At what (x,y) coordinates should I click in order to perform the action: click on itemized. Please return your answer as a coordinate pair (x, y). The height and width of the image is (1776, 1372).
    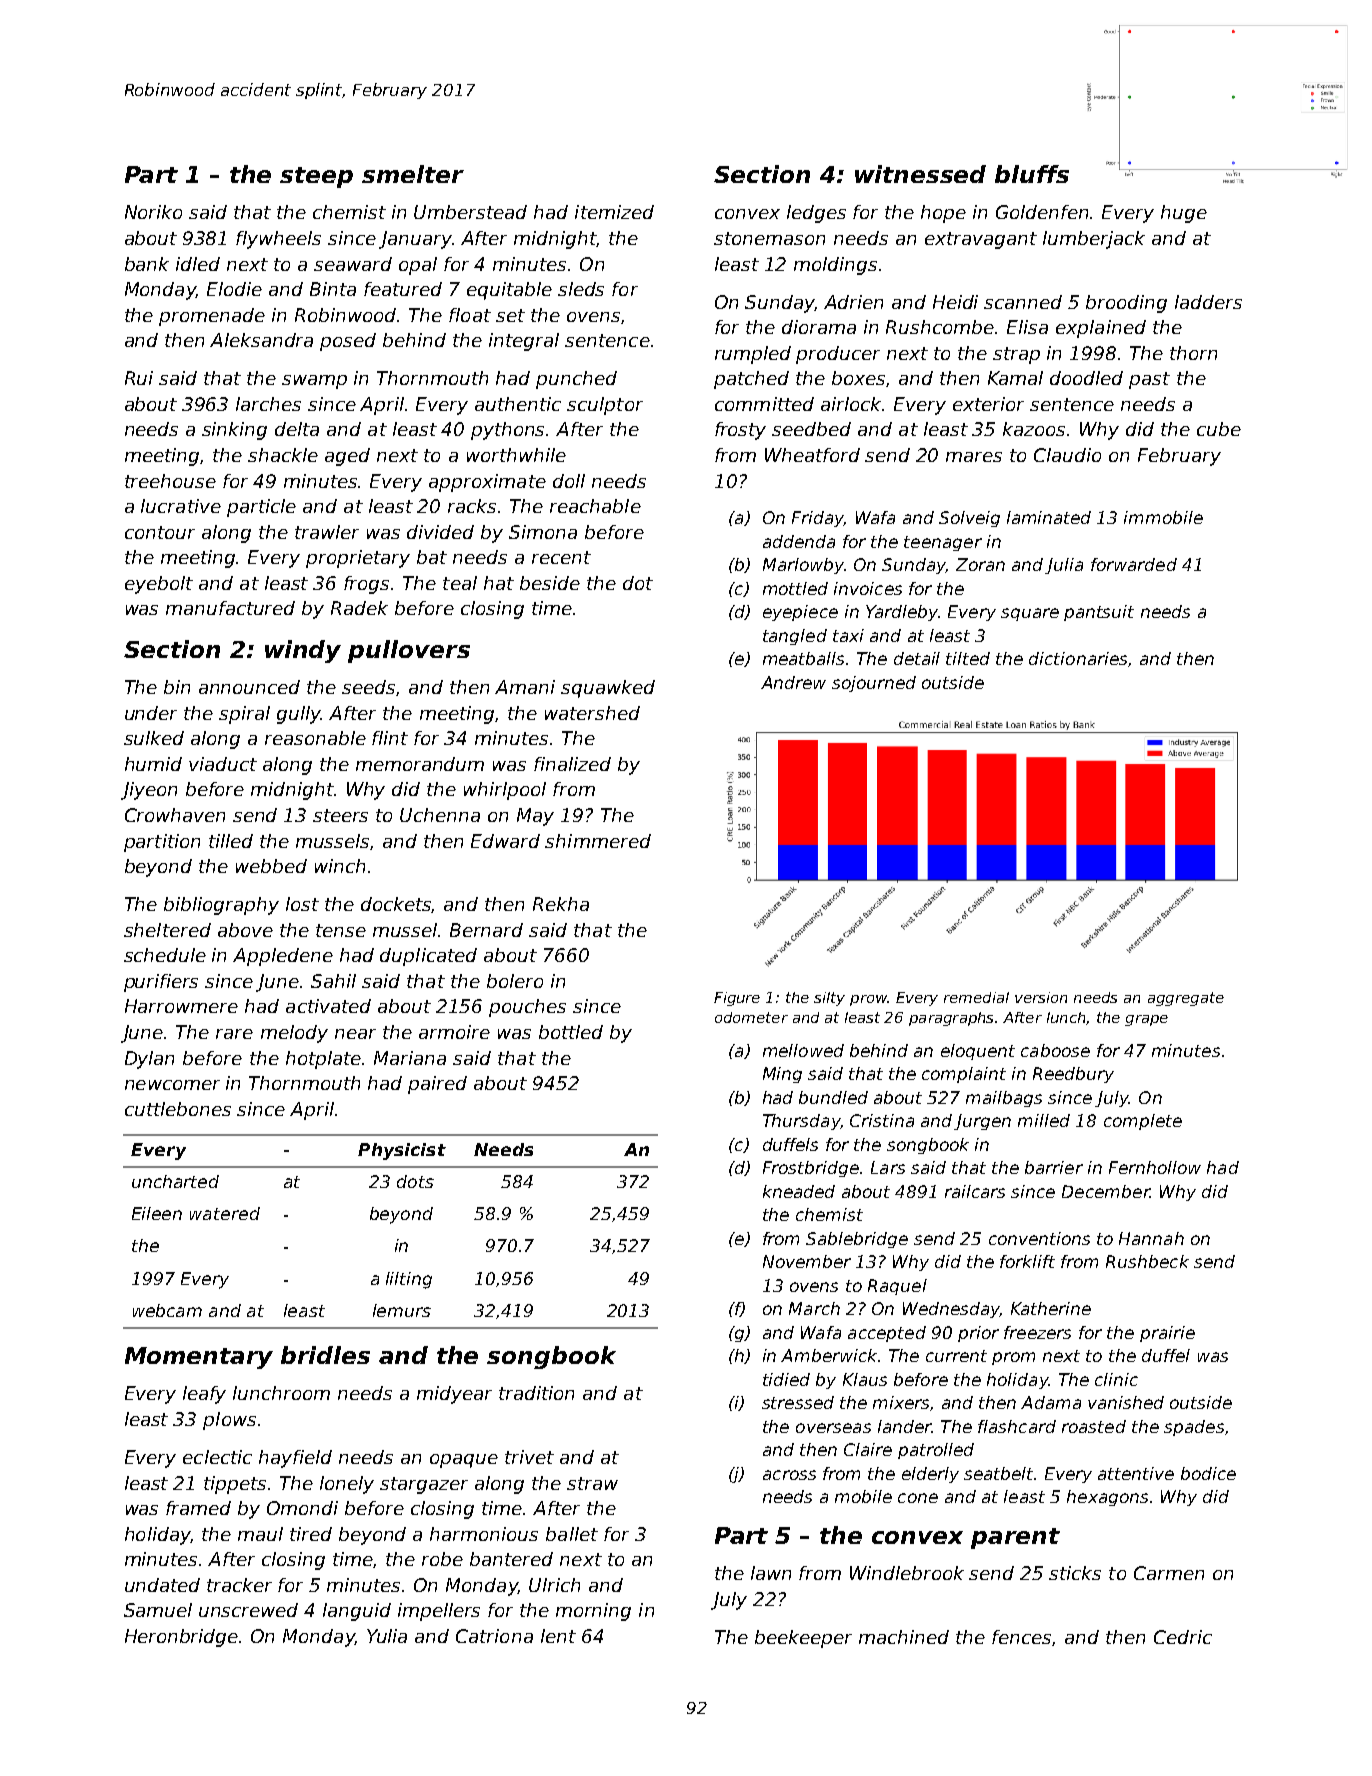
    Looking at the image, I should click on (614, 212).
